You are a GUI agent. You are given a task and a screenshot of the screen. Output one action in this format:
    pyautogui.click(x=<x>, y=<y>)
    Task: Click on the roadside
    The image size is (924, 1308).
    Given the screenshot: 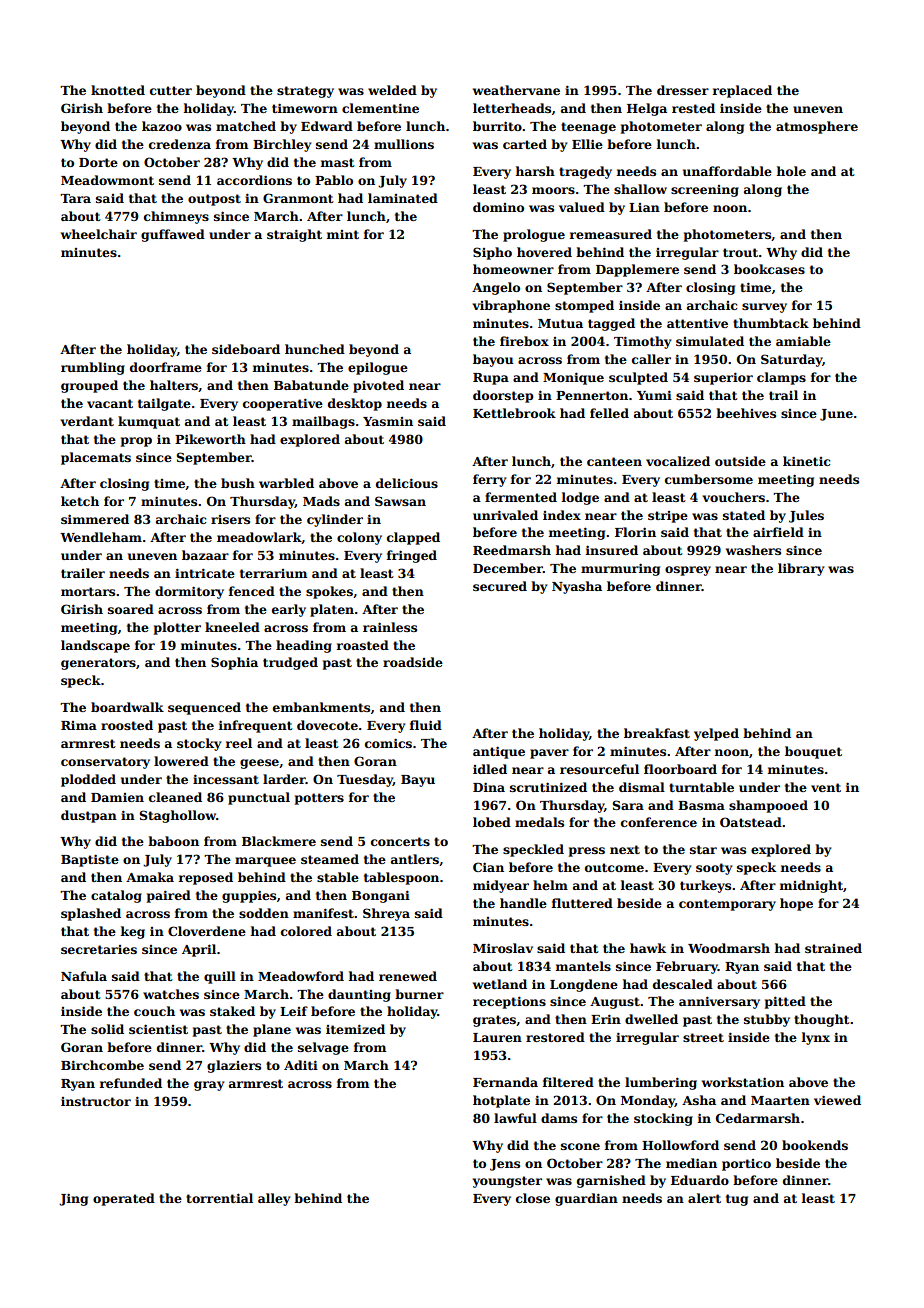 What is the action you would take?
    pyautogui.click(x=413, y=662)
